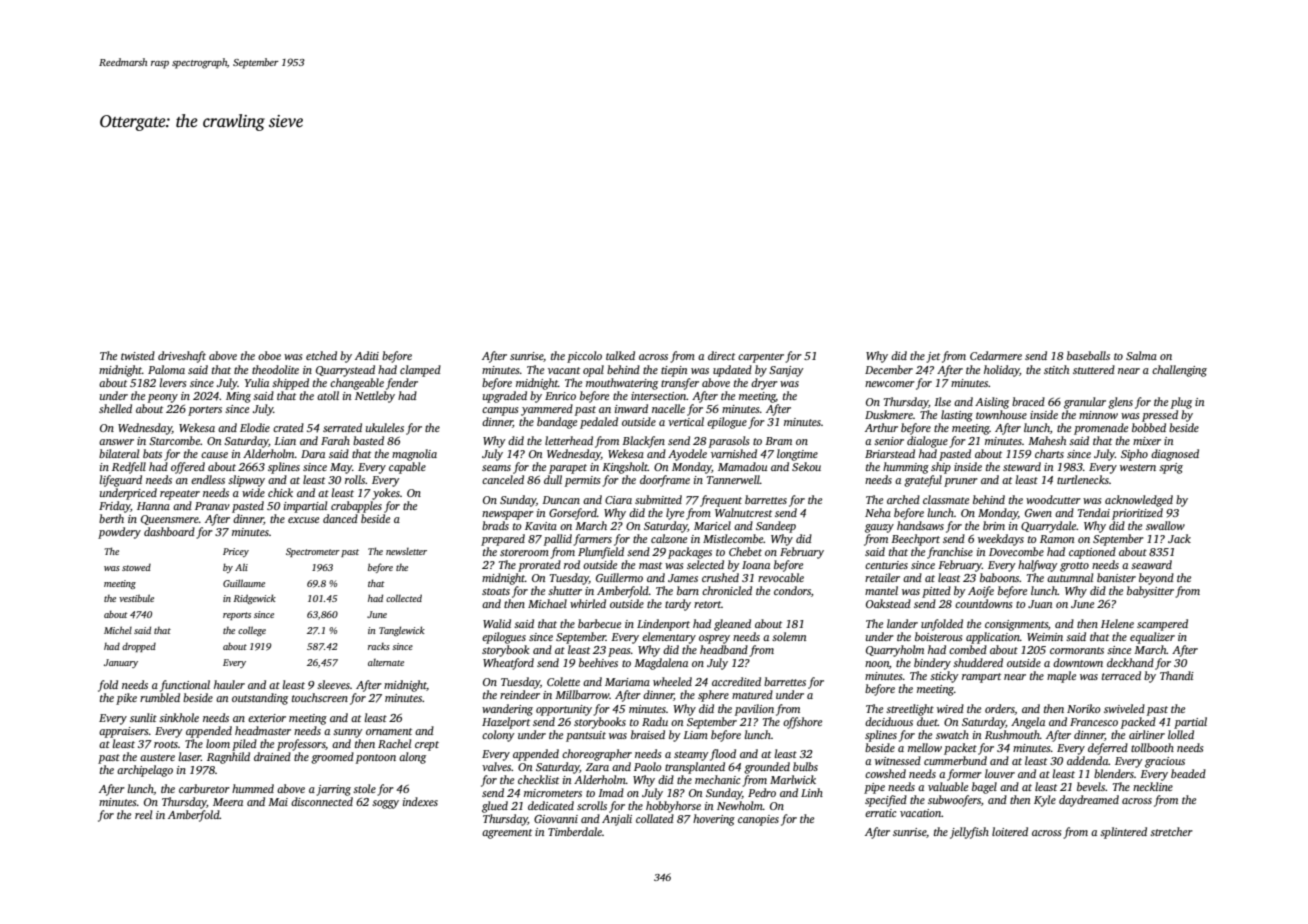 This page has height=924, width=1308. I want to click on direct, so click(721, 355).
